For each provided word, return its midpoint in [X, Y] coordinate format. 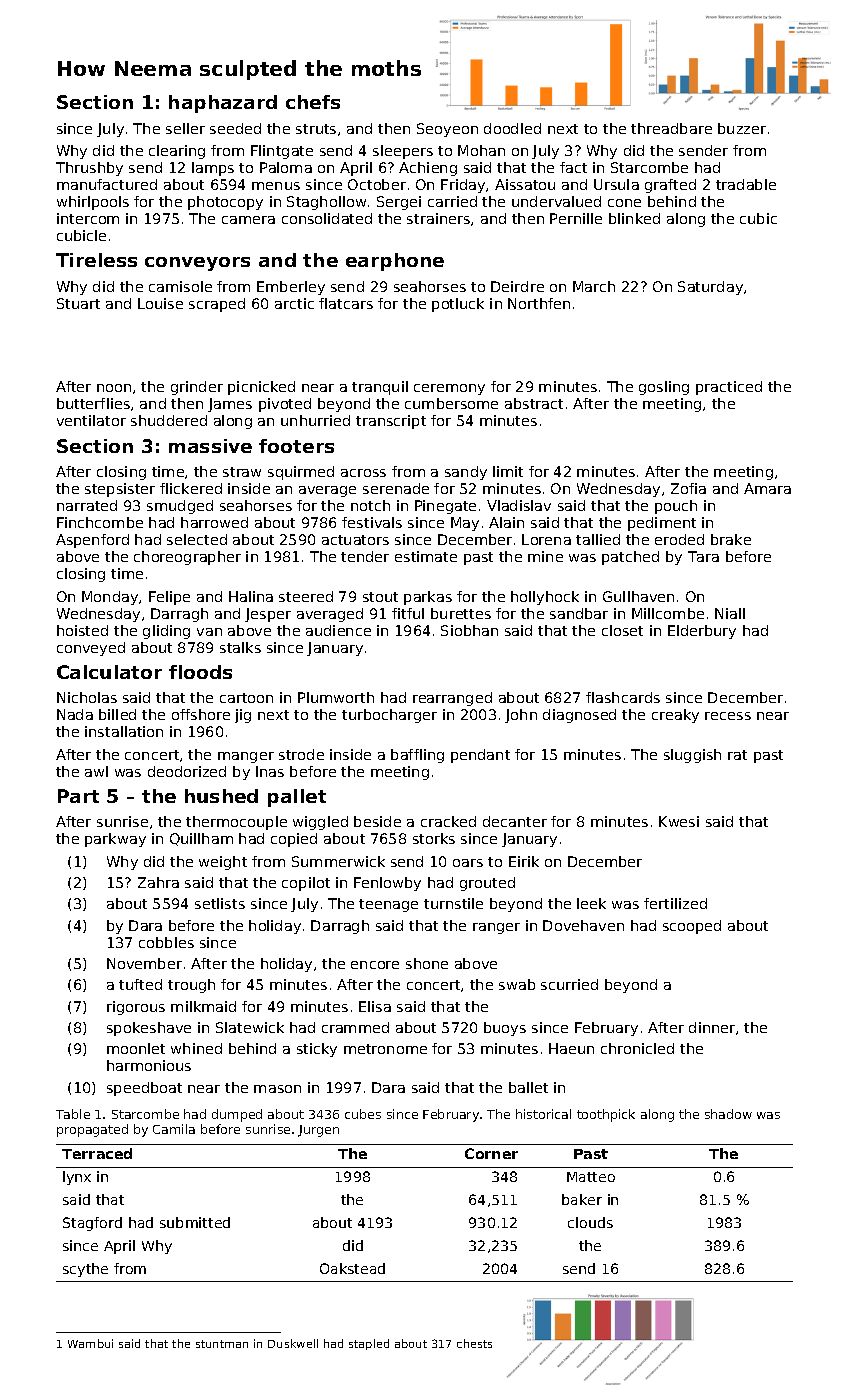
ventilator [91, 420]
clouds [590, 1222]
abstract [534, 403]
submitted [195, 1222]
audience [338, 630]
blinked [634, 218]
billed [117, 714]
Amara [767, 488]
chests [474, 1343]
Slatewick [250, 1027]
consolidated [327, 218]
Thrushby [89, 169]
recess [728, 716]
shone [427, 963]
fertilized [675, 903]
